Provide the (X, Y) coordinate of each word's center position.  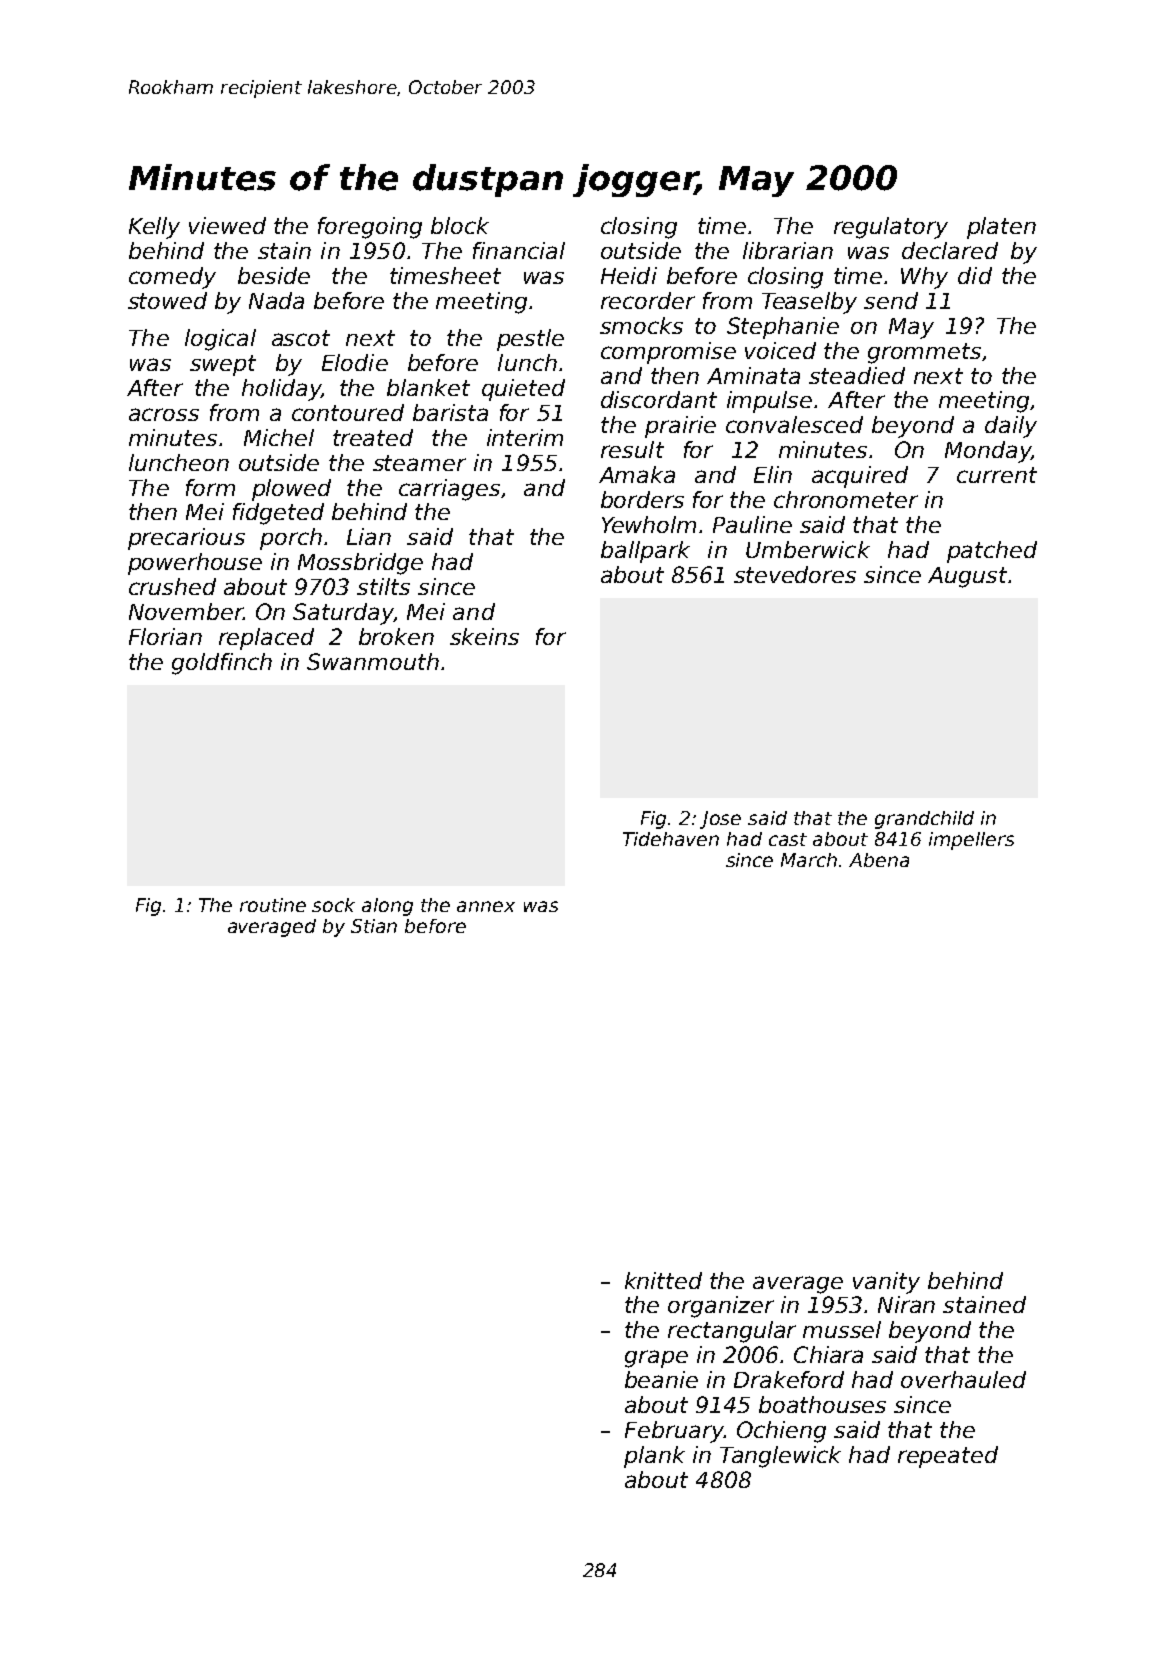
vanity (886, 1283)
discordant (659, 399)
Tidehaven (671, 839)
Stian (374, 926)
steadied (857, 375)
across (164, 414)
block (460, 225)
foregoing (370, 228)
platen (1001, 228)
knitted (663, 1280)
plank (654, 1457)
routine (273, 905)
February (674, 1432)
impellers (971, 841)
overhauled (963, 1379)
